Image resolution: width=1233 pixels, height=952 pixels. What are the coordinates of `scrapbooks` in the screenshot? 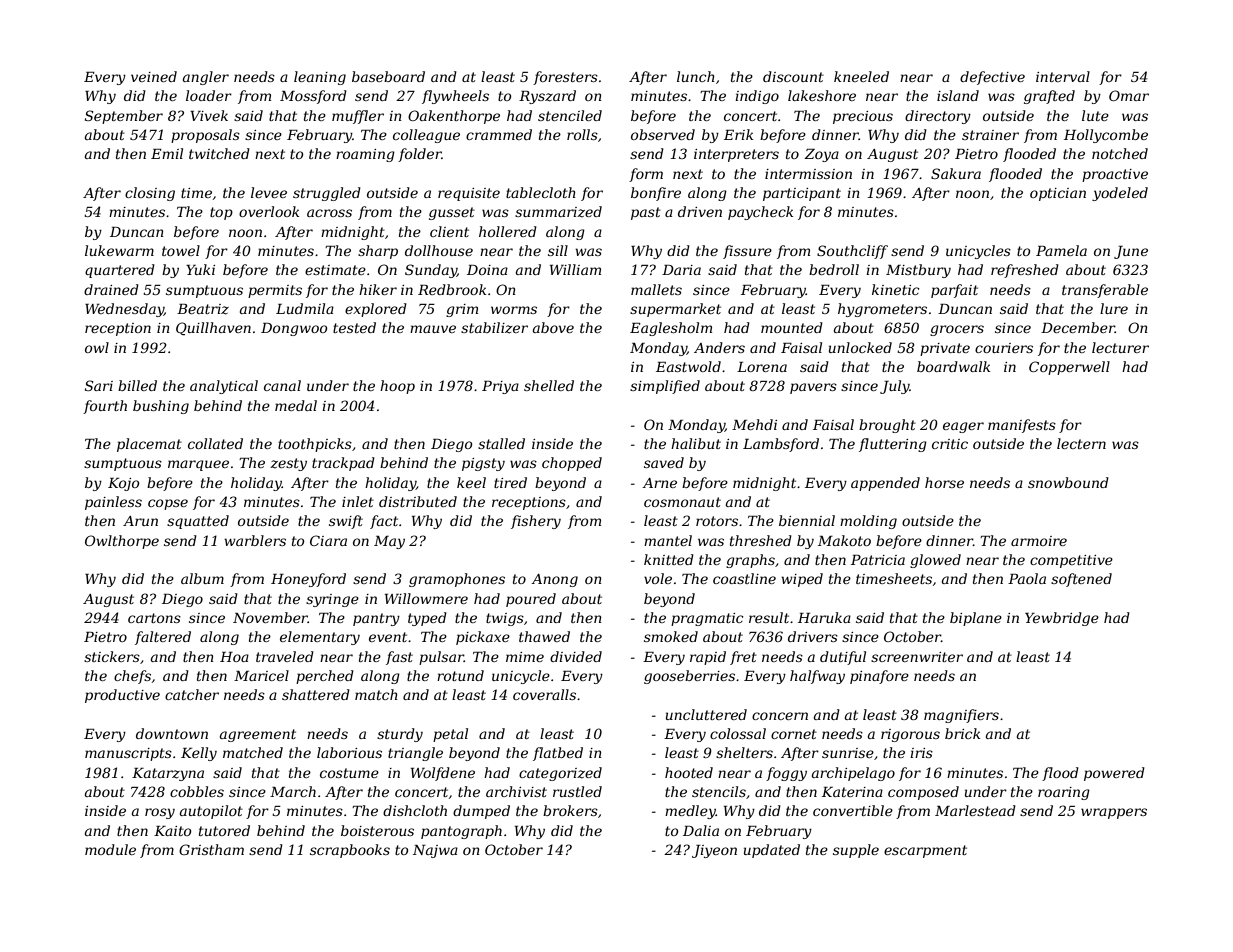 It's located at (350, 851).
